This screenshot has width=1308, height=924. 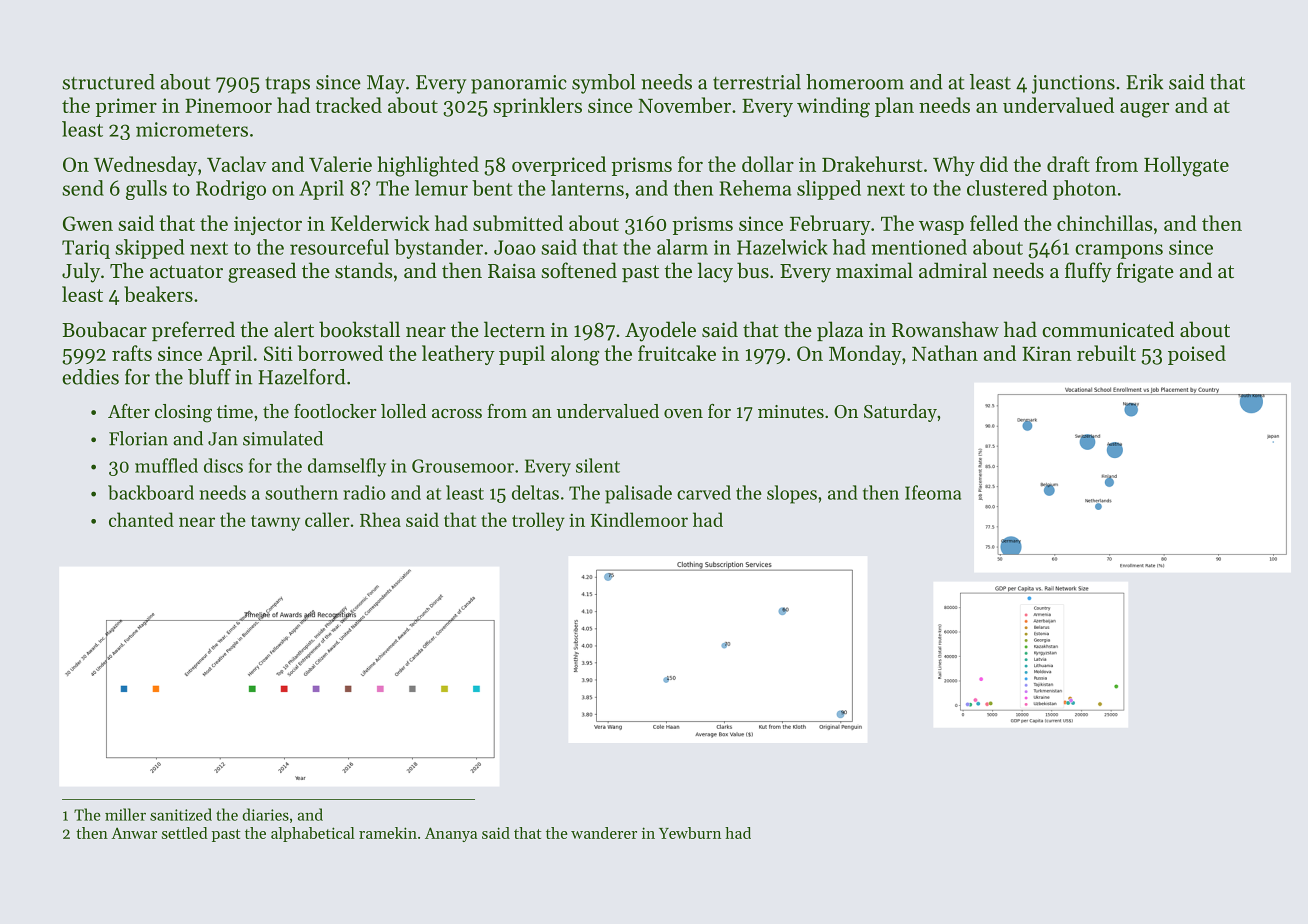 I want to click on Yewburn, so click(x=690, y=833).
